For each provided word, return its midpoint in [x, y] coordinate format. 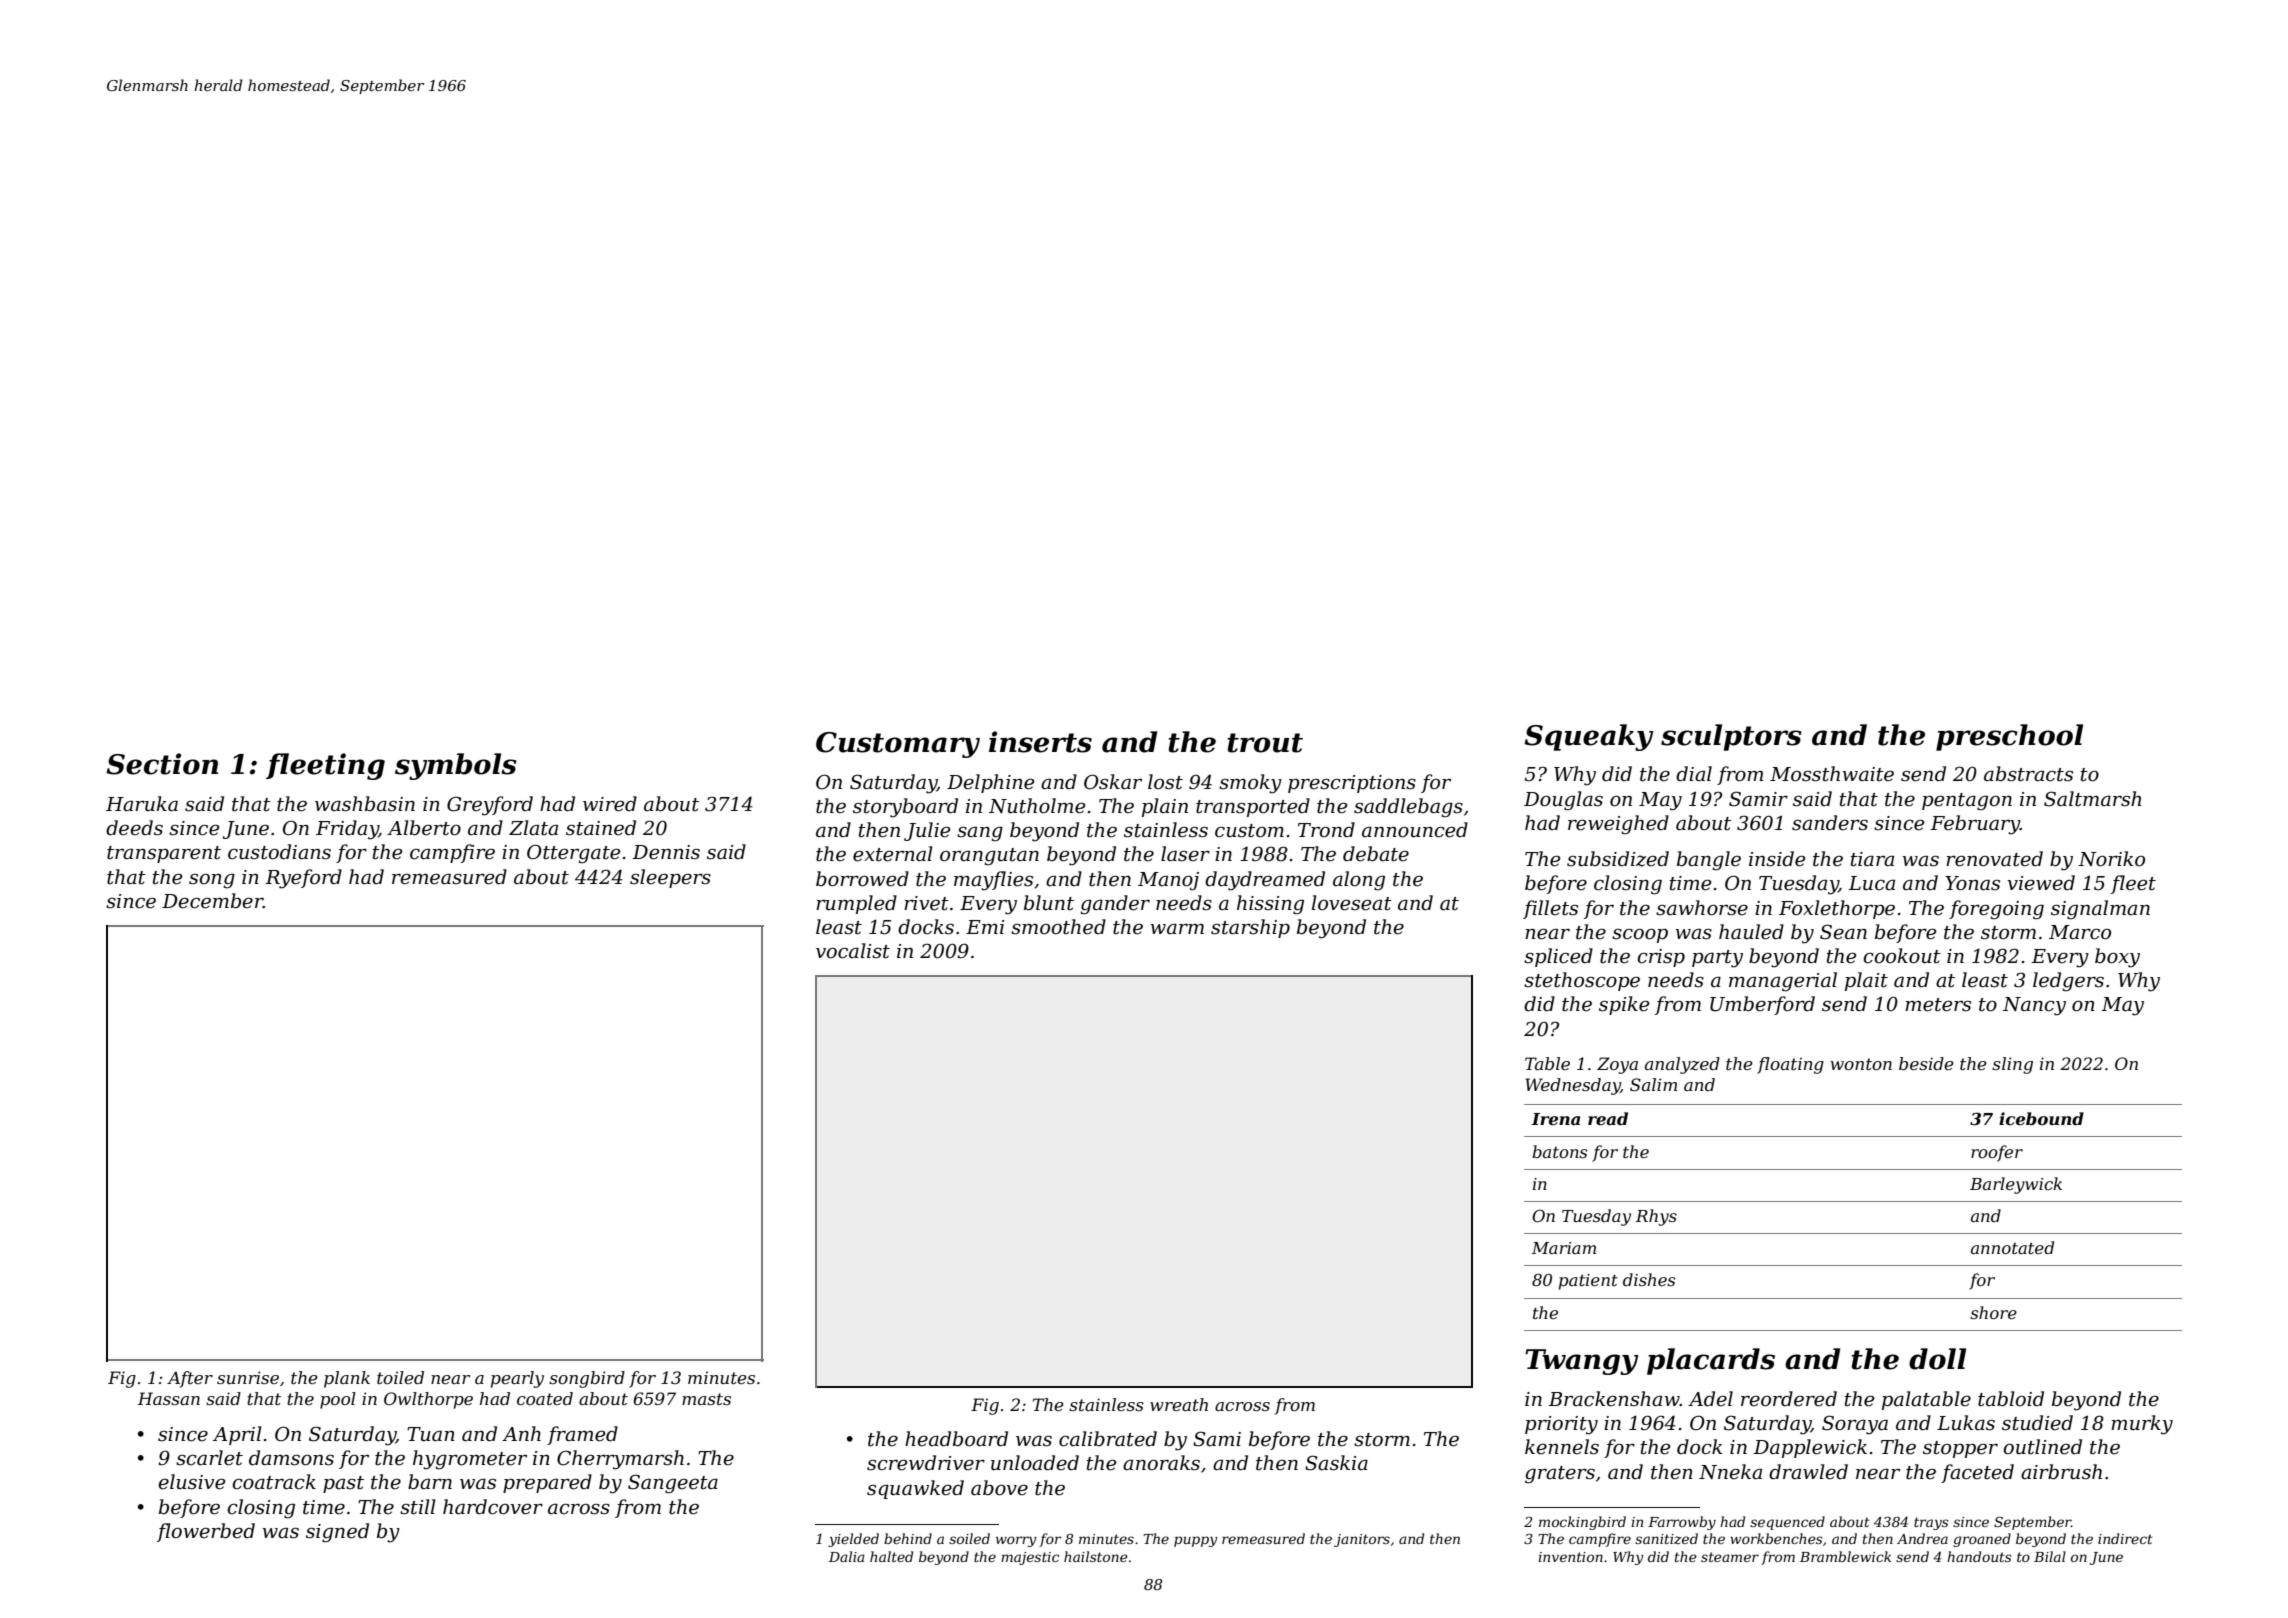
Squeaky [1589, 737]
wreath [1179, 1404]
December [212, 901]
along [1359, 881]
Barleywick [2016, 1185]
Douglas [1563, 801]
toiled [400, 1377]
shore [1993, 1312]
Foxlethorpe [1837, 909]
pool [338, 1400]
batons [1559, 1151]
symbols [456, 766]
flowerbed [206, 1532]
